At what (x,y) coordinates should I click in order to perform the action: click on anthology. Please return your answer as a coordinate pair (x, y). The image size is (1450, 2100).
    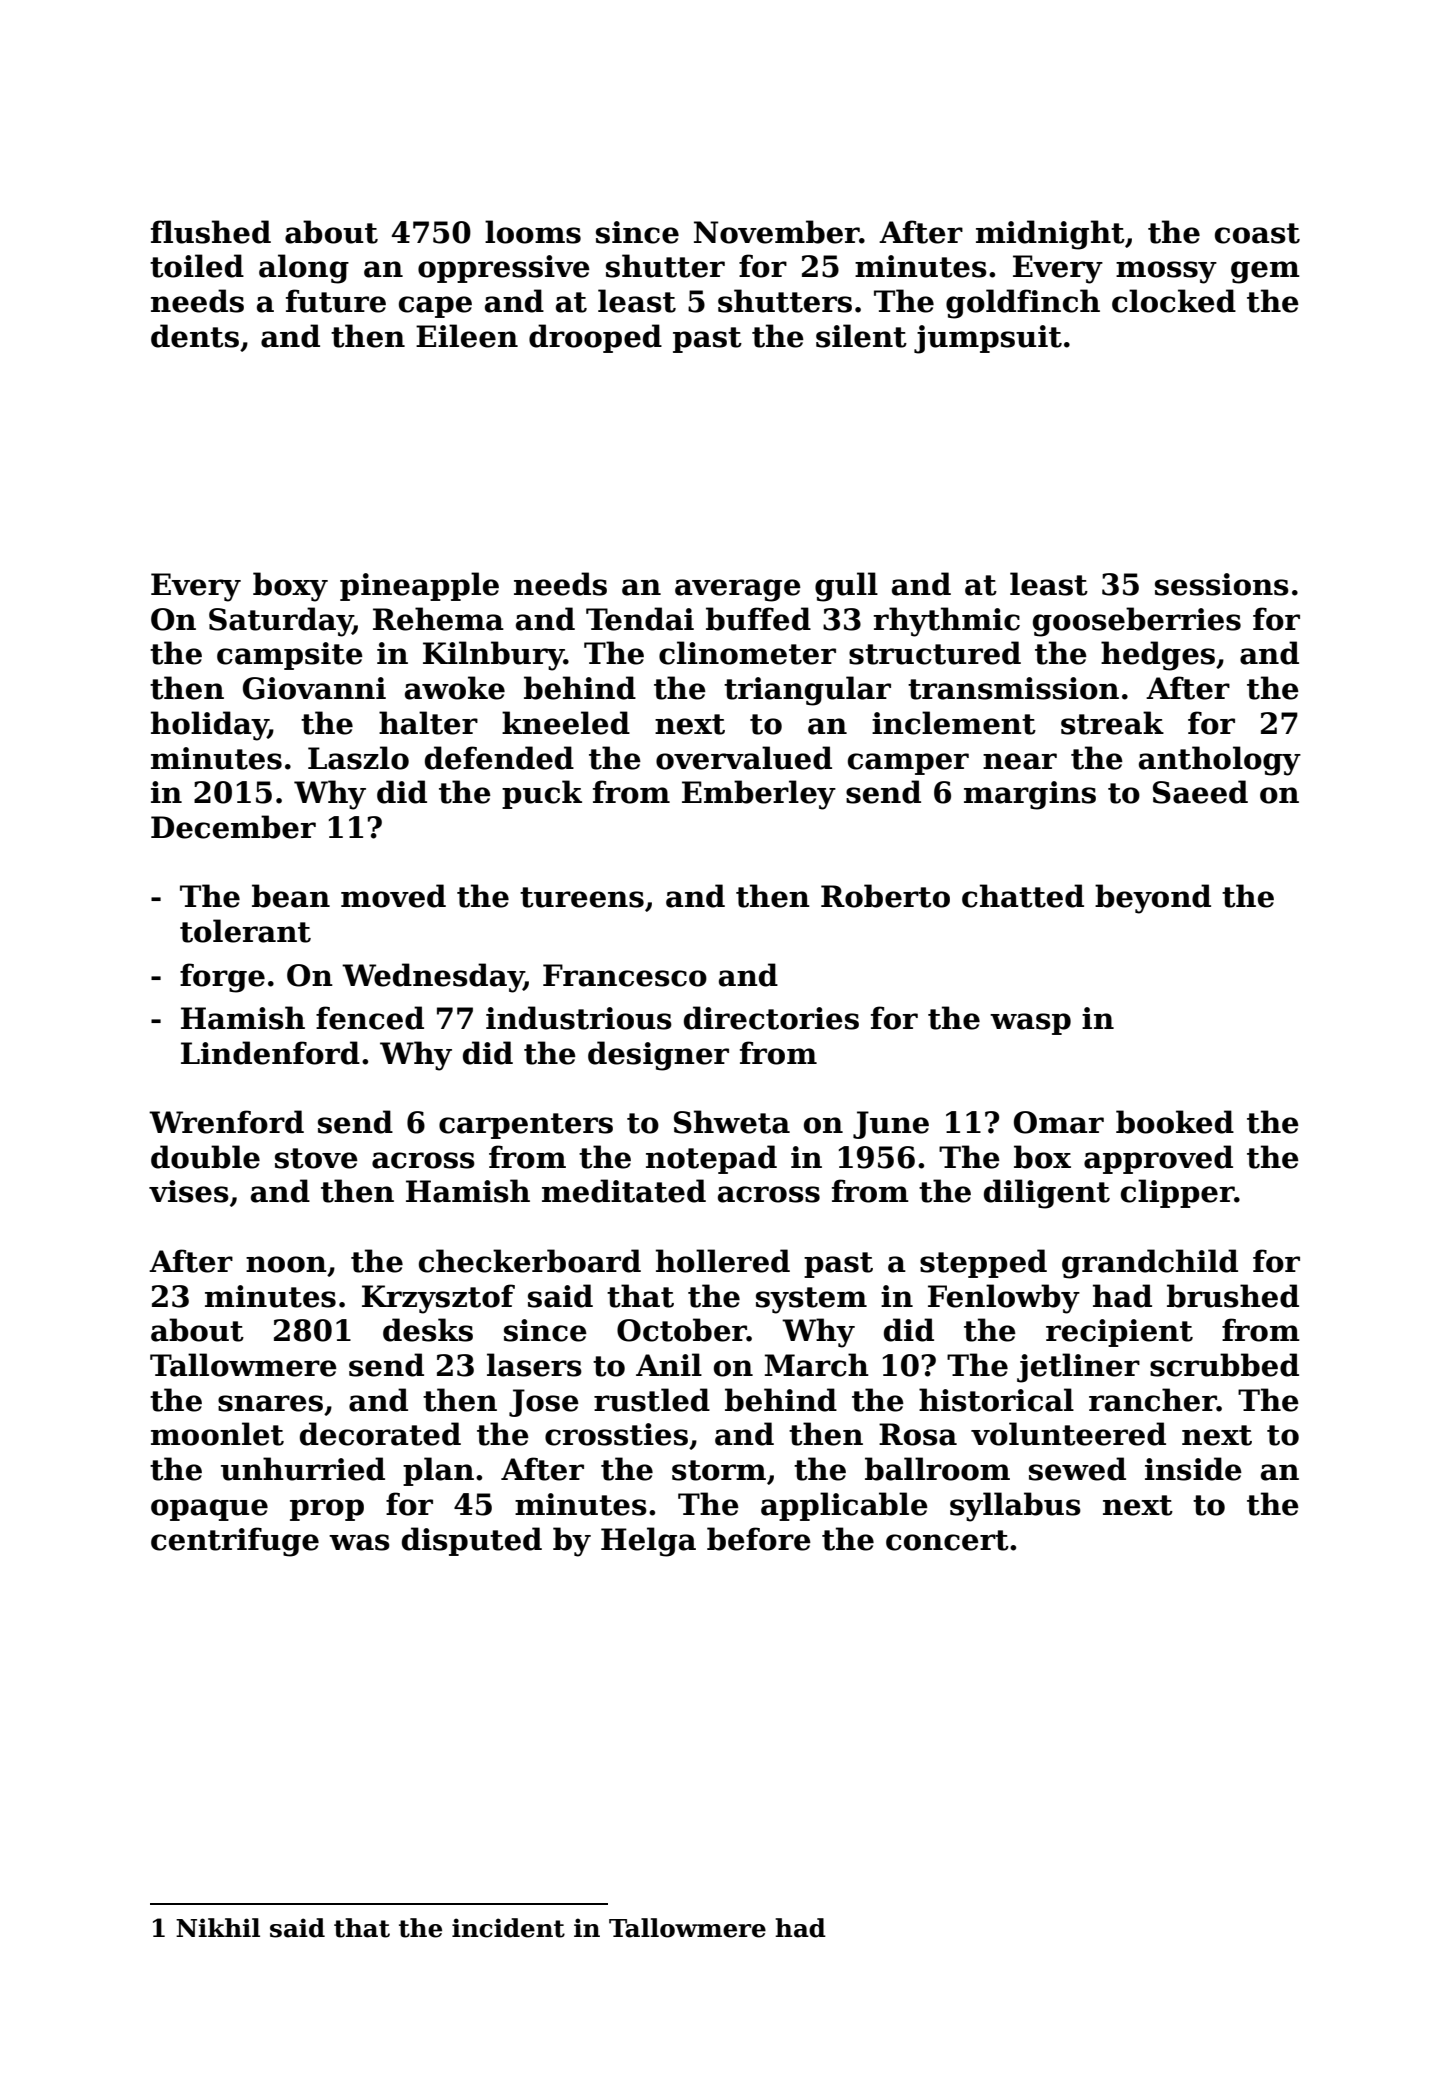
    Looking at the image, I should click on (1220, 761).
